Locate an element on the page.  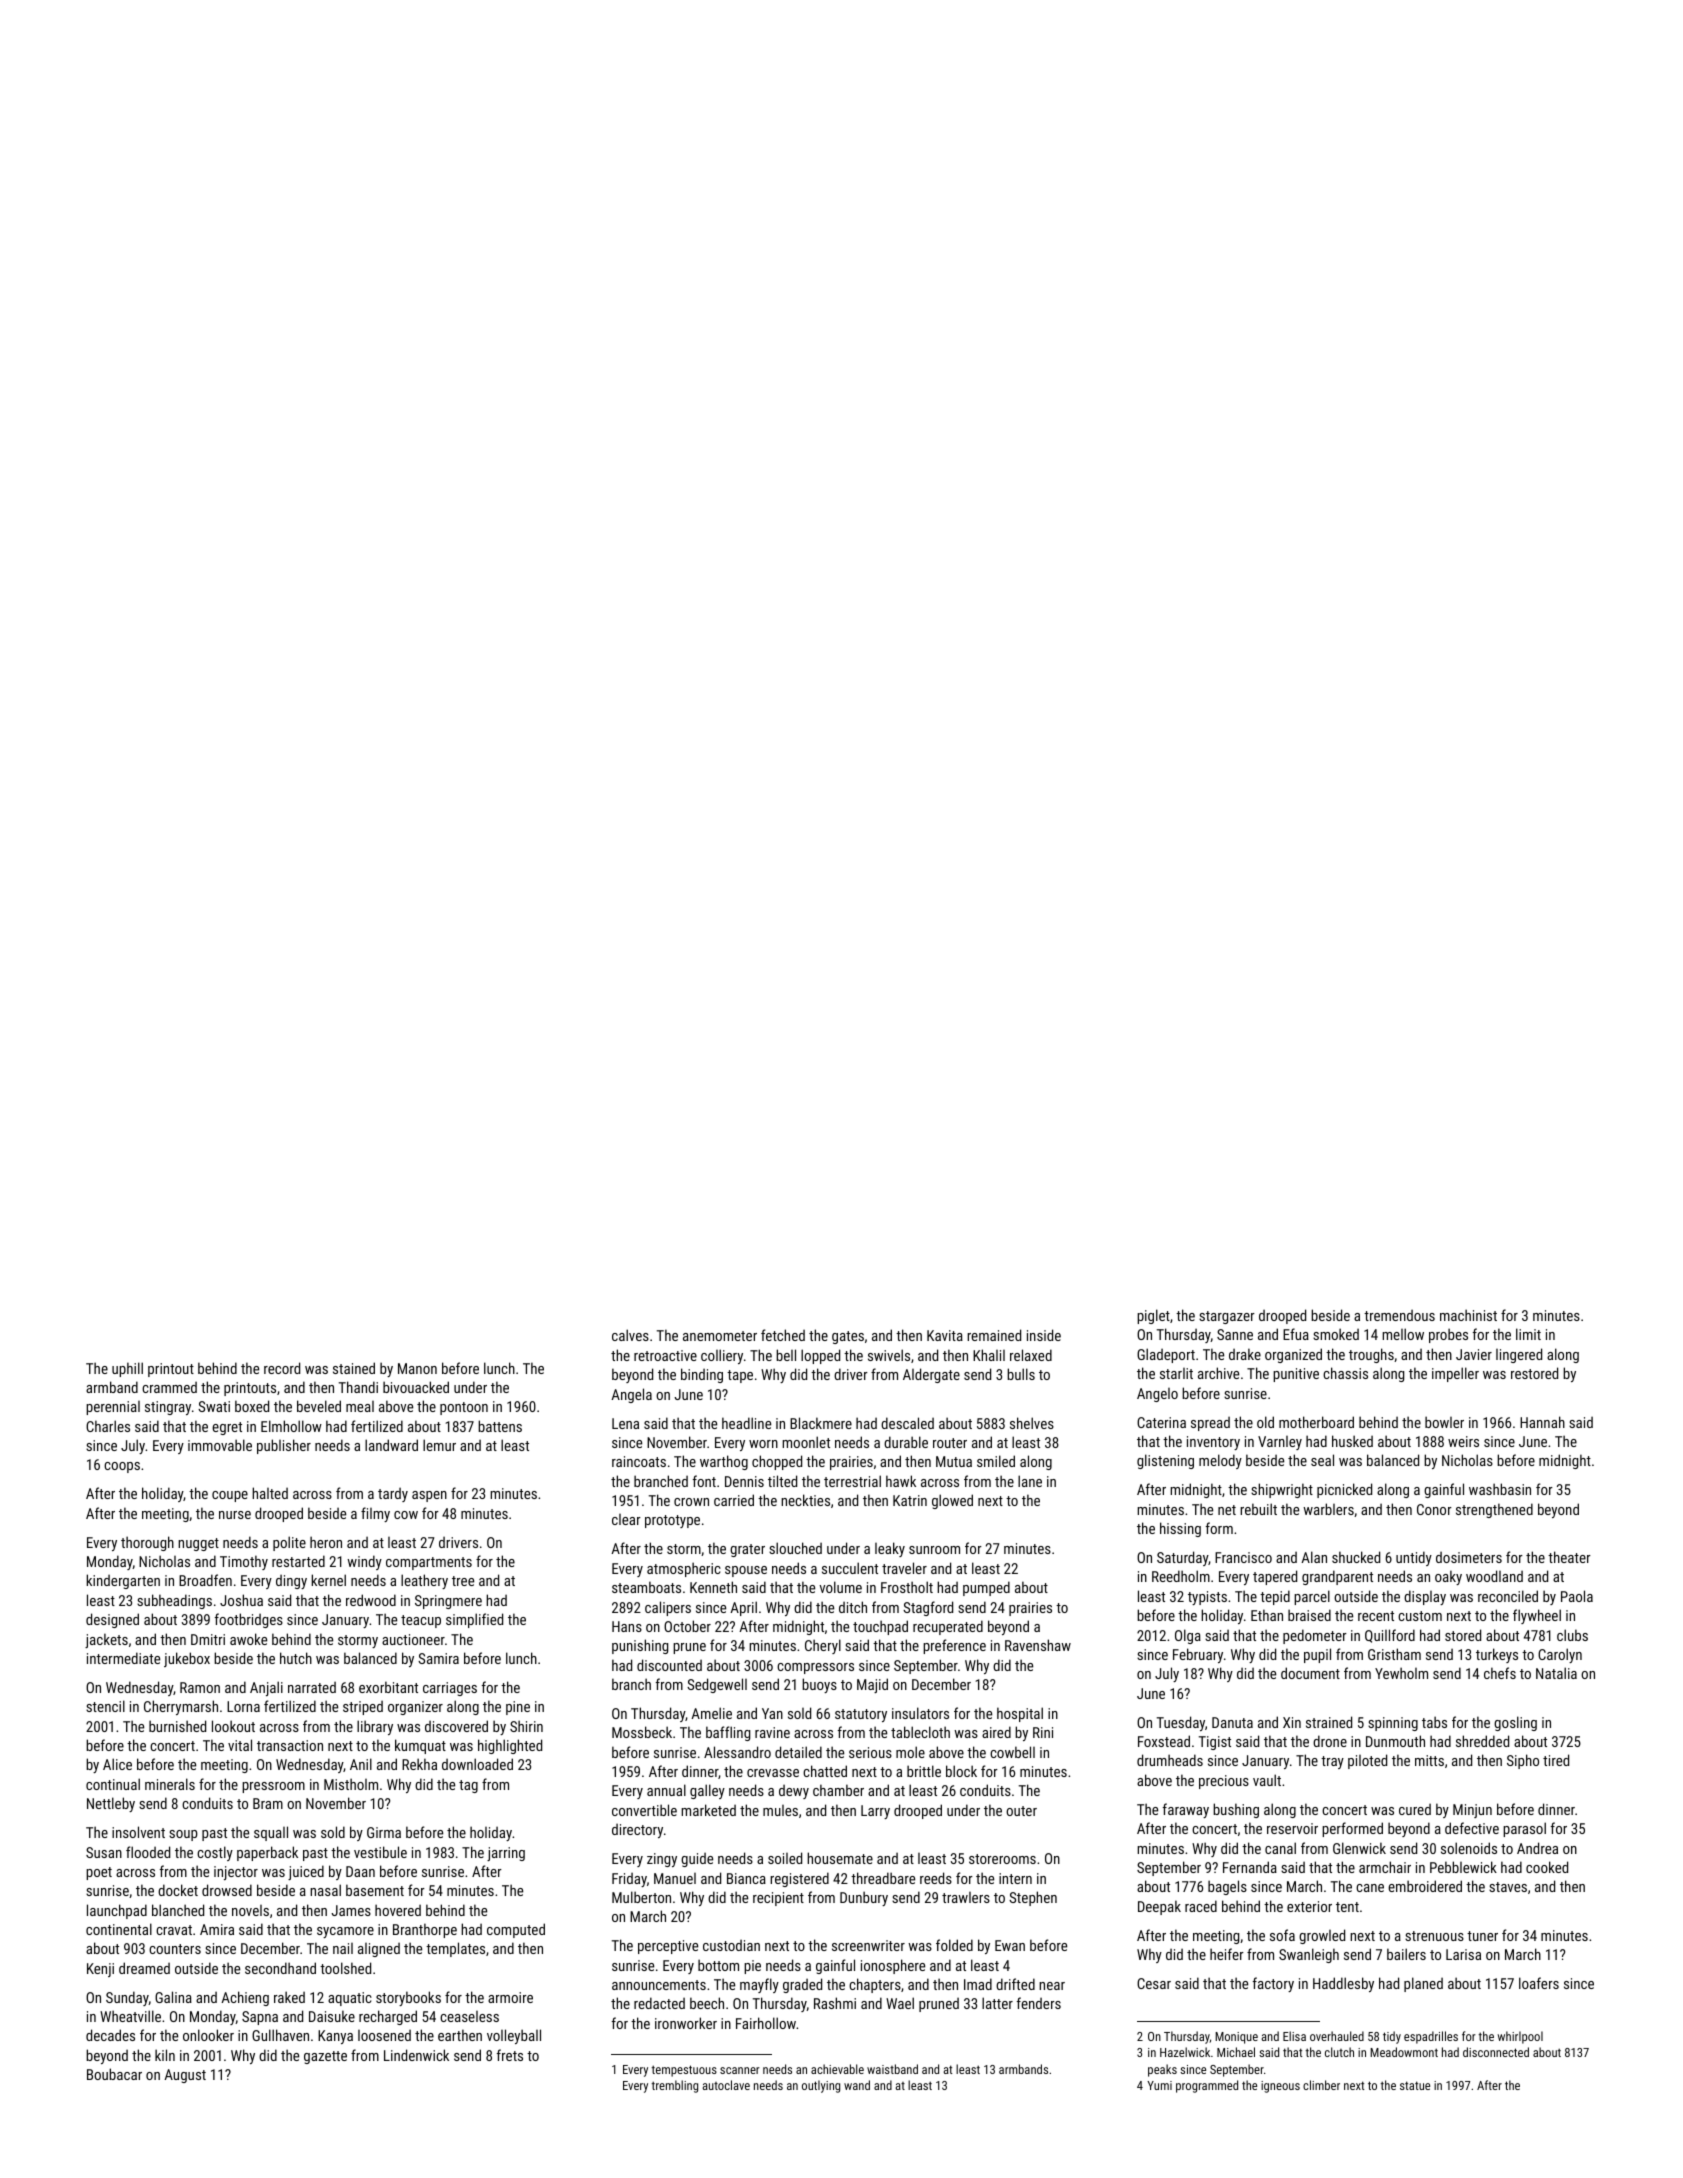
Katrin is located at coordinates (910, 1500).
